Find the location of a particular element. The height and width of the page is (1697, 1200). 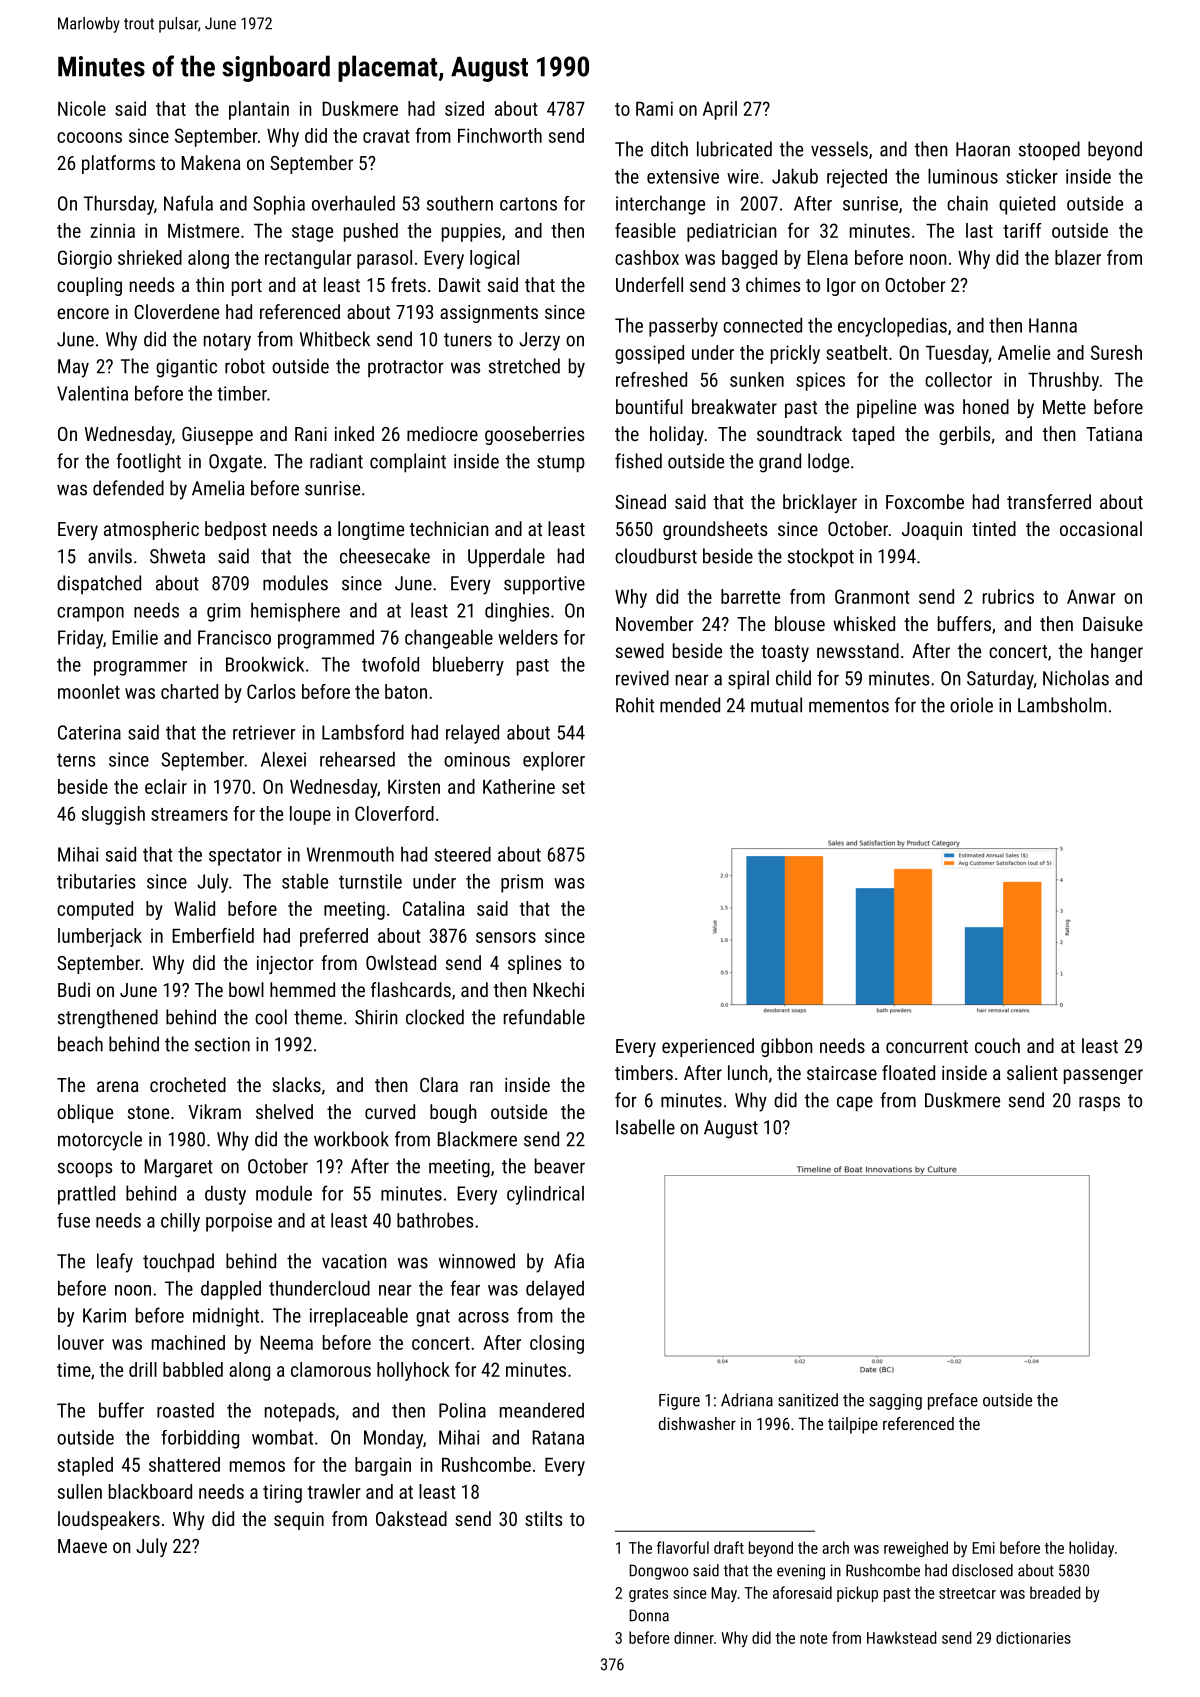

Elena is located at coordinates (827, 257).
